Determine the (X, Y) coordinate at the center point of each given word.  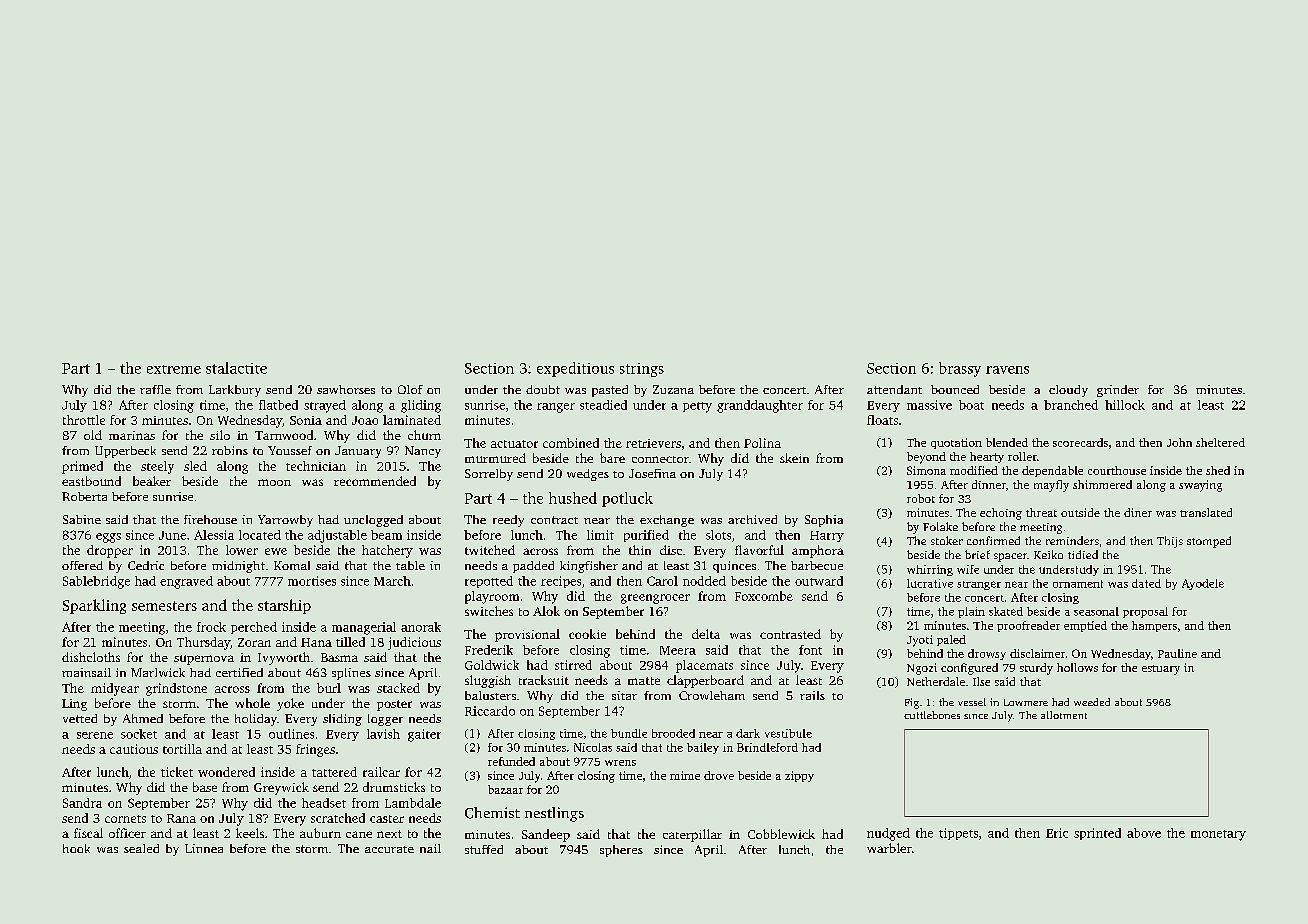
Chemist (492, 813)
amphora (818, 551)
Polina (762, 443)
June (172, 535)
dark (748, 733)
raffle (155, 389)
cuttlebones (932, 715)
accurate (389, 849)
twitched (490, 550)
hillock (1125, 405)
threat (1041, 512)
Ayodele (1203, 584)
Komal (292, 565)
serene (95, 735)
